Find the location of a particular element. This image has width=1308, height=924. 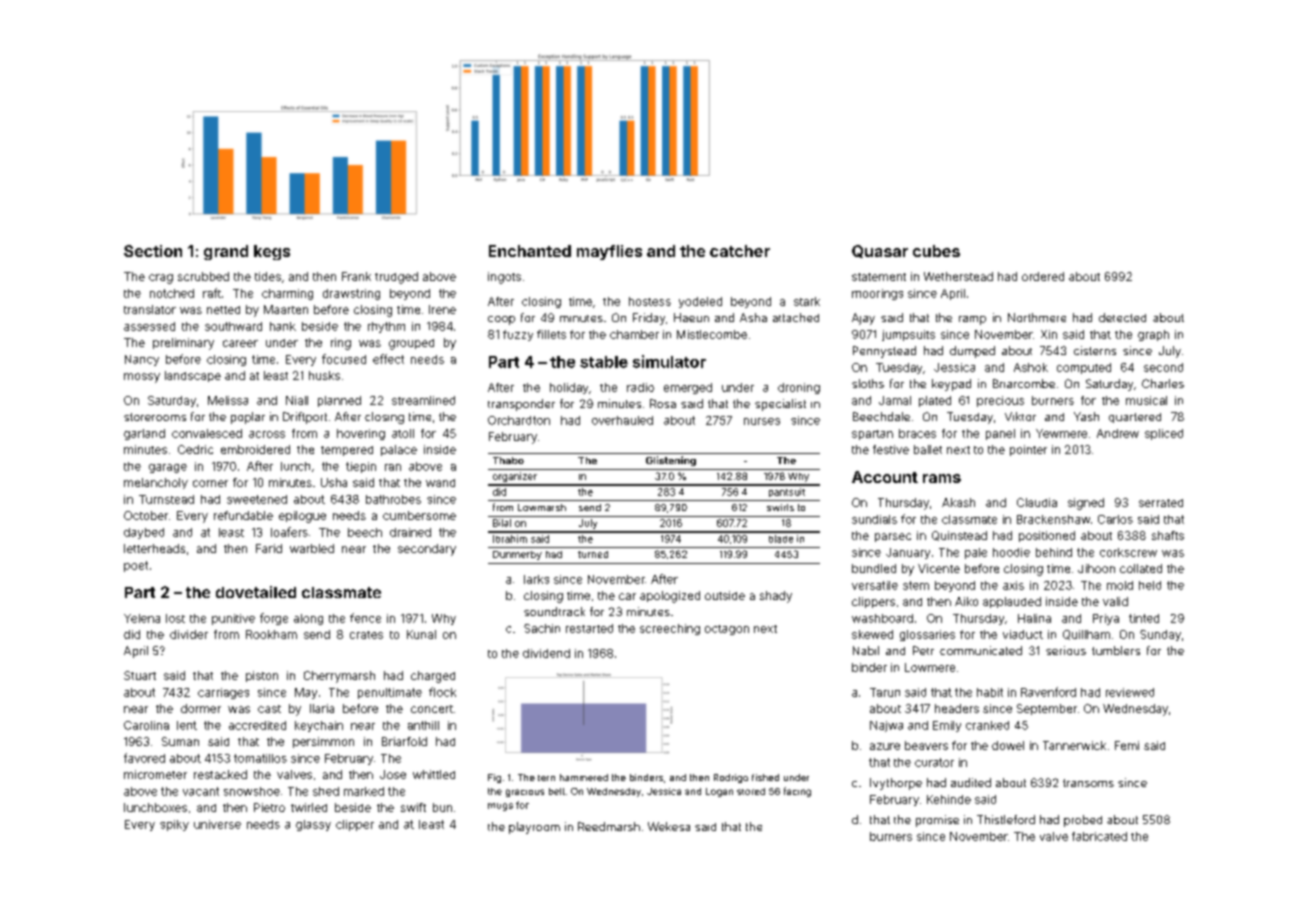

ordered is located at coordinates (1043, 276).
